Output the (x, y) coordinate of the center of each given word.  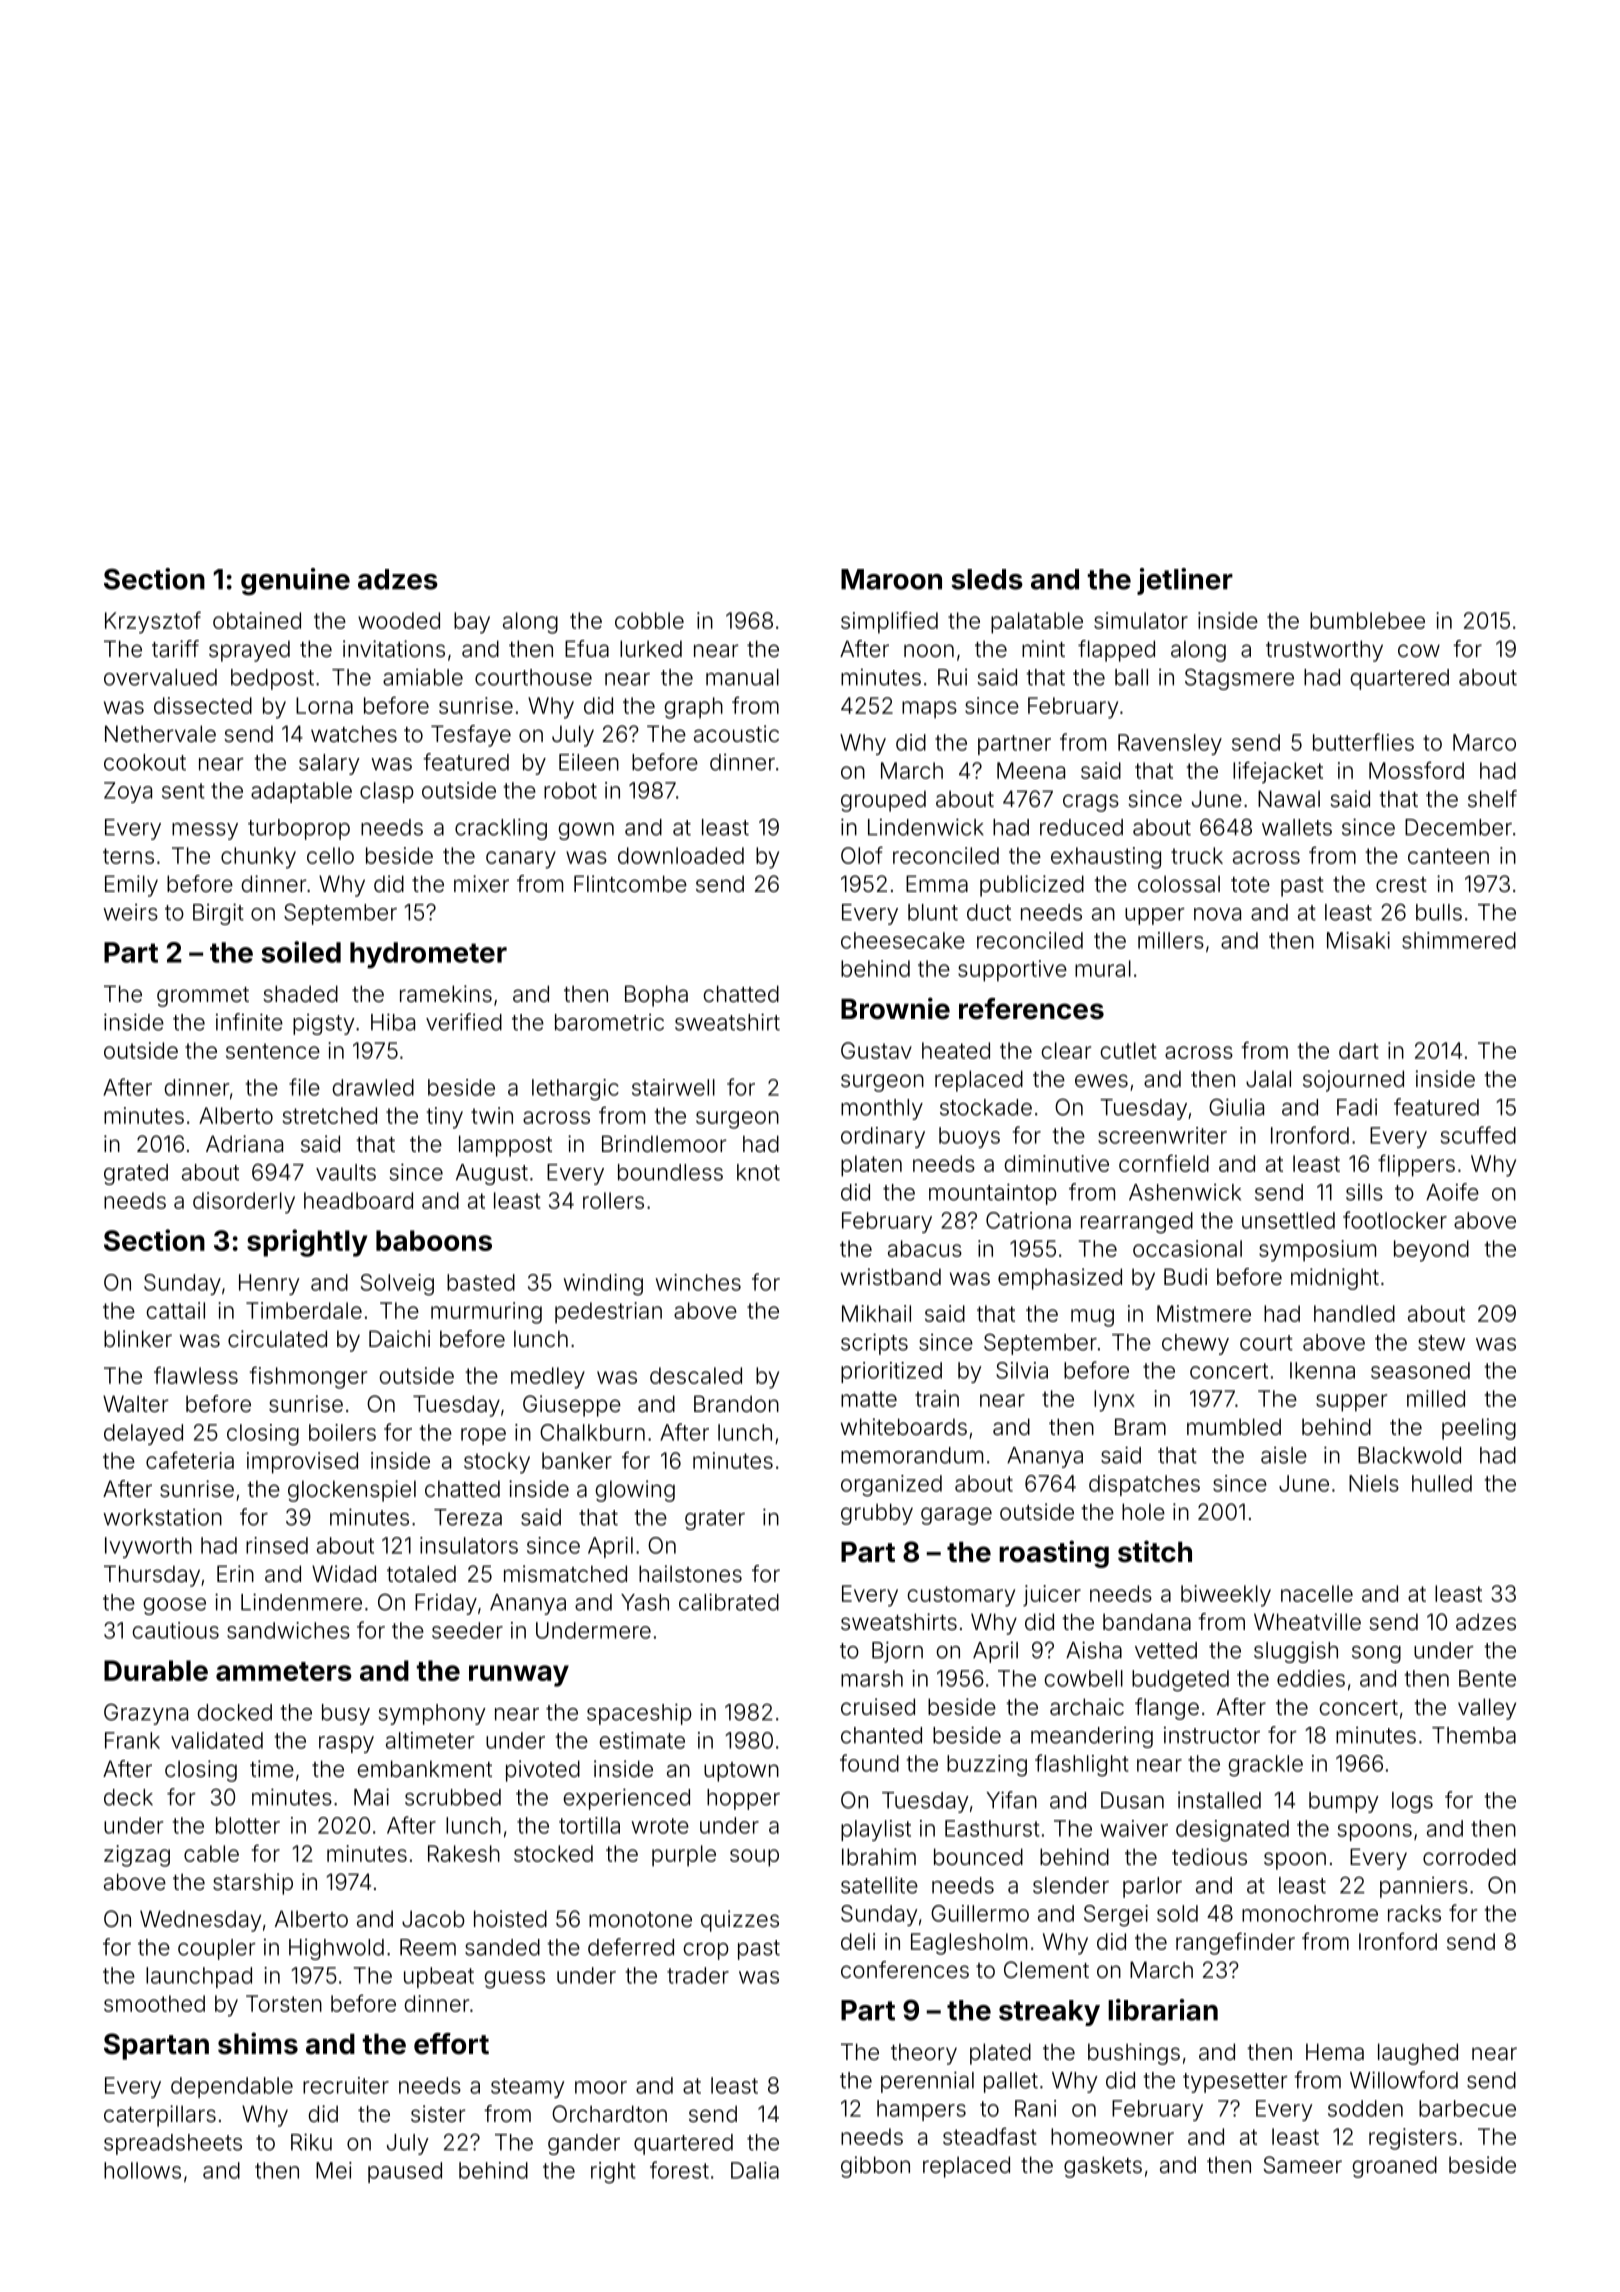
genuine (295, 582)
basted (481, 1282)
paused (405, 2172)
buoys (969, 1137)
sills (1364, 1192)
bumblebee (1367, 620)
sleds (987, 579)
